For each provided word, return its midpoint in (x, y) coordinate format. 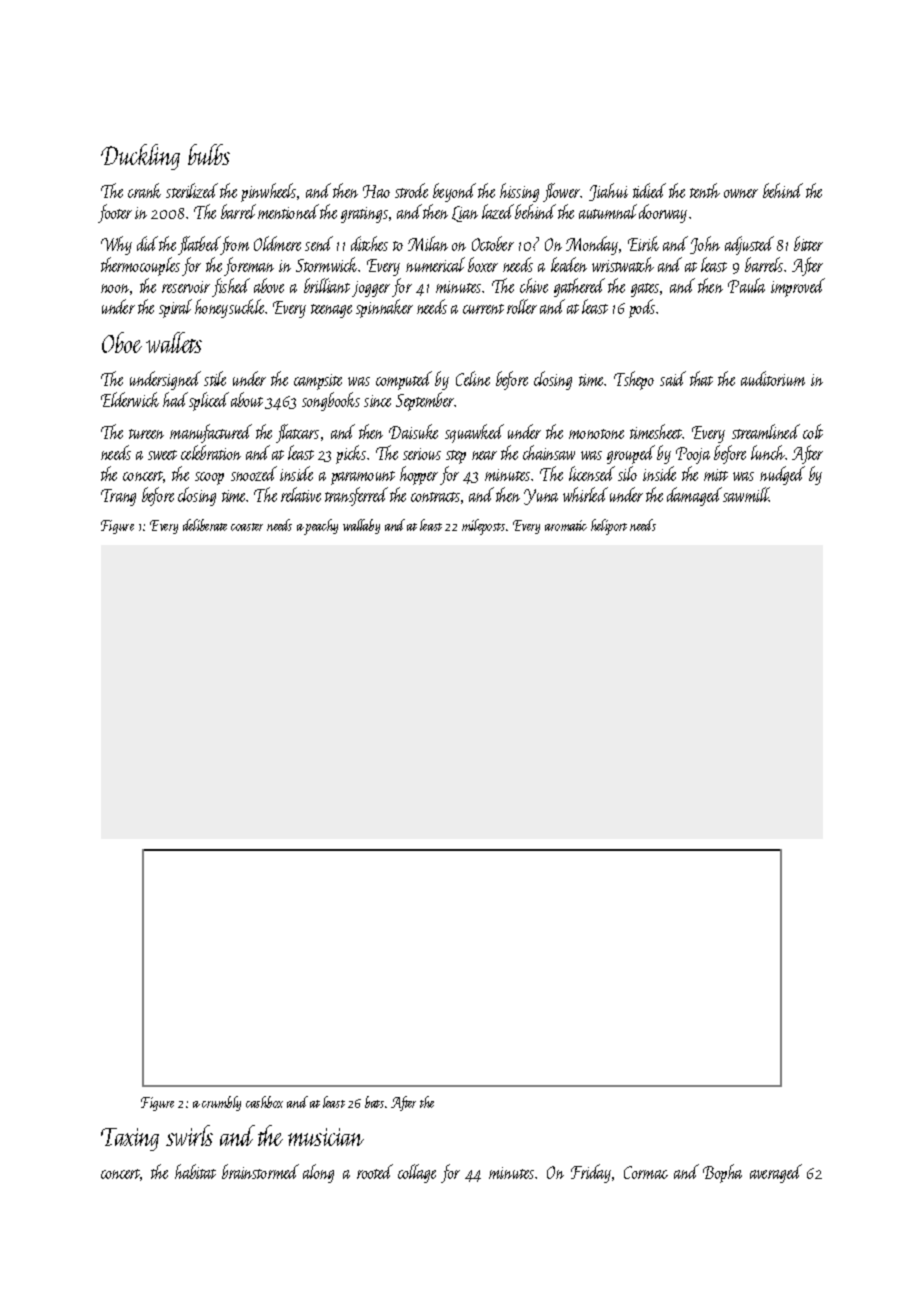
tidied (649, 190)
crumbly (221, 1103)
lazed (498, 211)
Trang (118, 497)
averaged (776, 1173)
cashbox (264, 1102)
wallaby (361, 526)
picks (351, 454)
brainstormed (260, 1171)
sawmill (746, 494)
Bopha (722, 1173)
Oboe (122, 342)
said (673, 378)
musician (326, 1137)
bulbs (209, 154)
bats (374, 1102)
